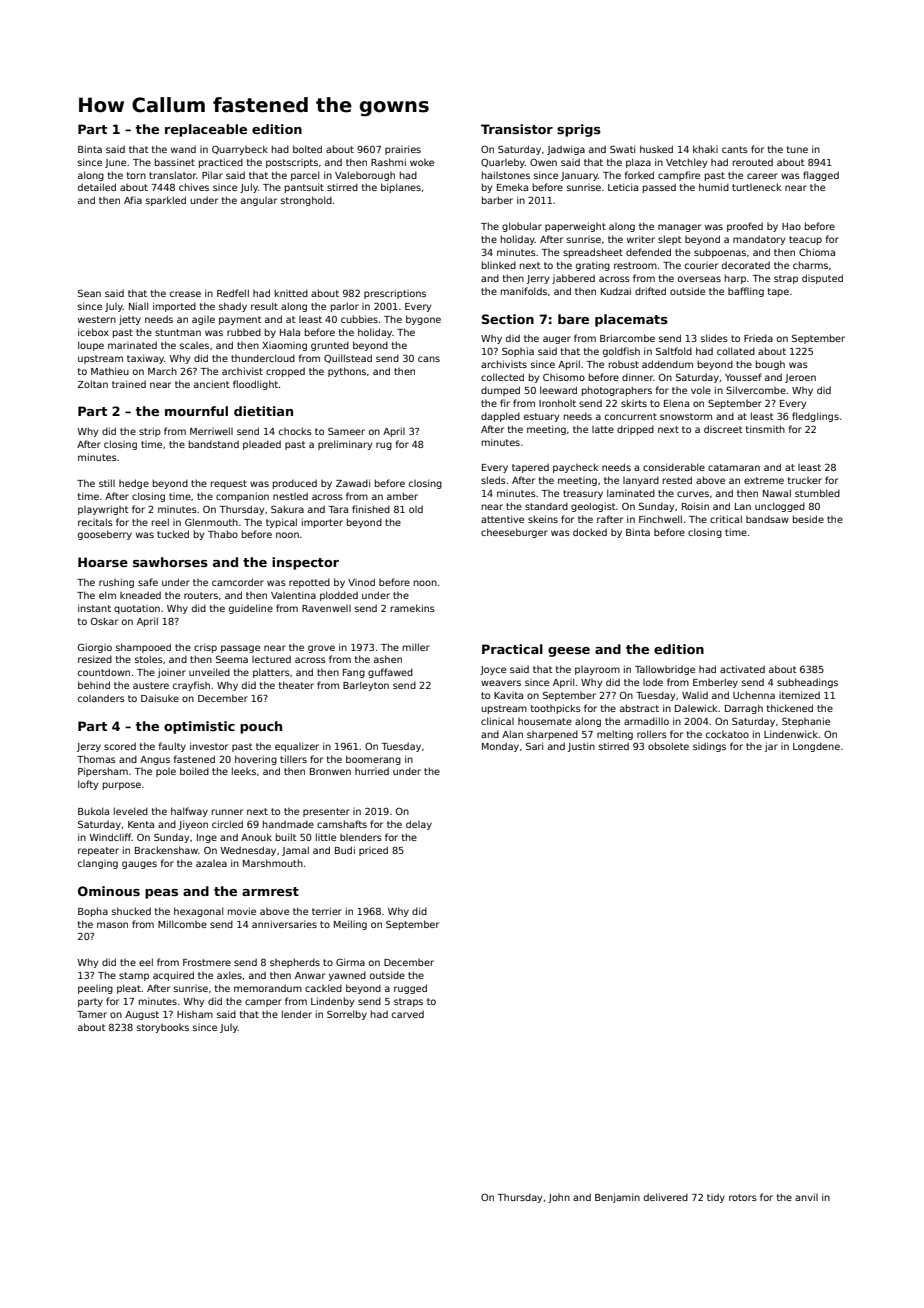 This screenshot has height=1308, width=924. I want to click on storybooks, so click(163, 1028).
